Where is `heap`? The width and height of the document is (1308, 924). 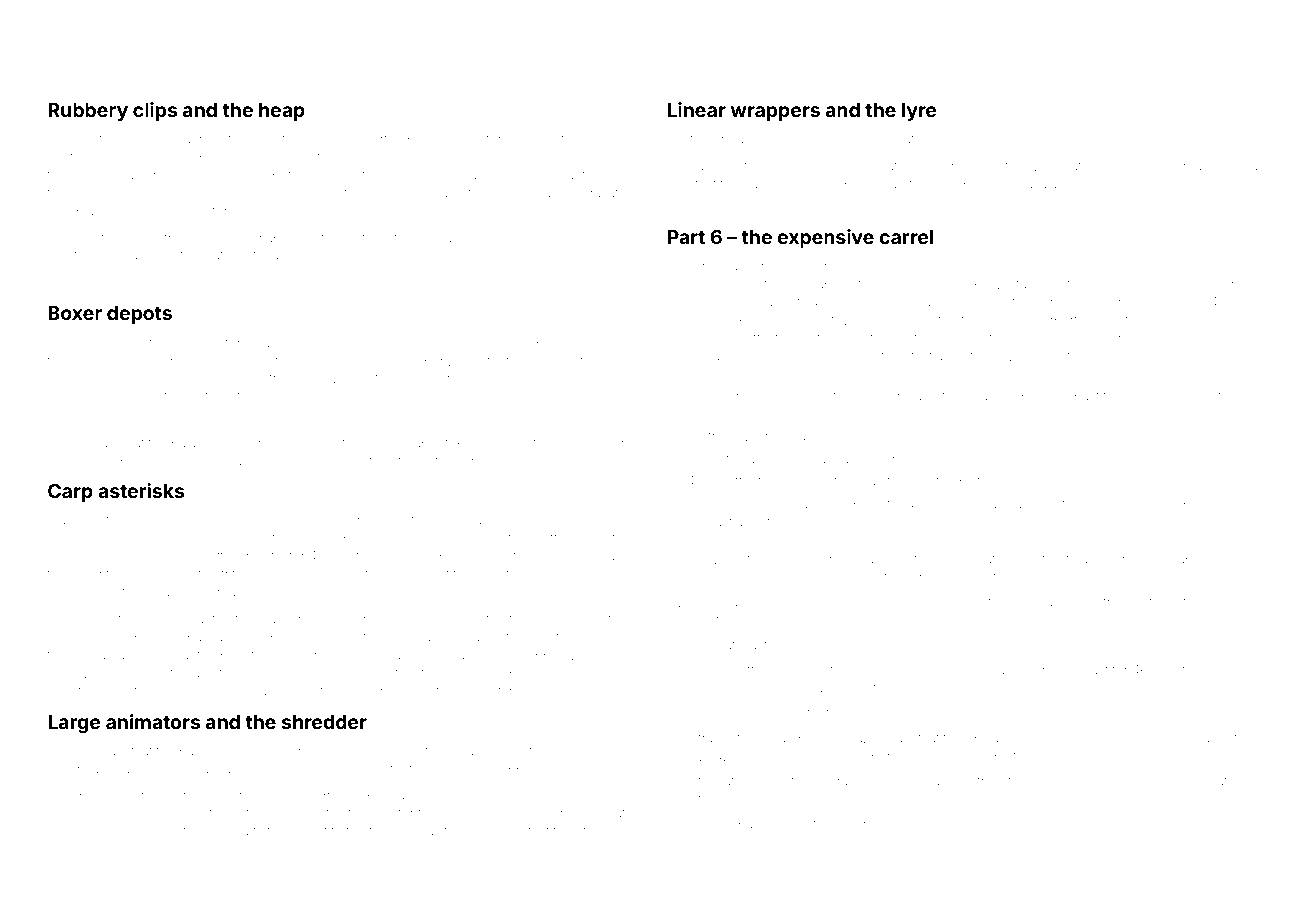
heap is located at coordinates (282, 112).
